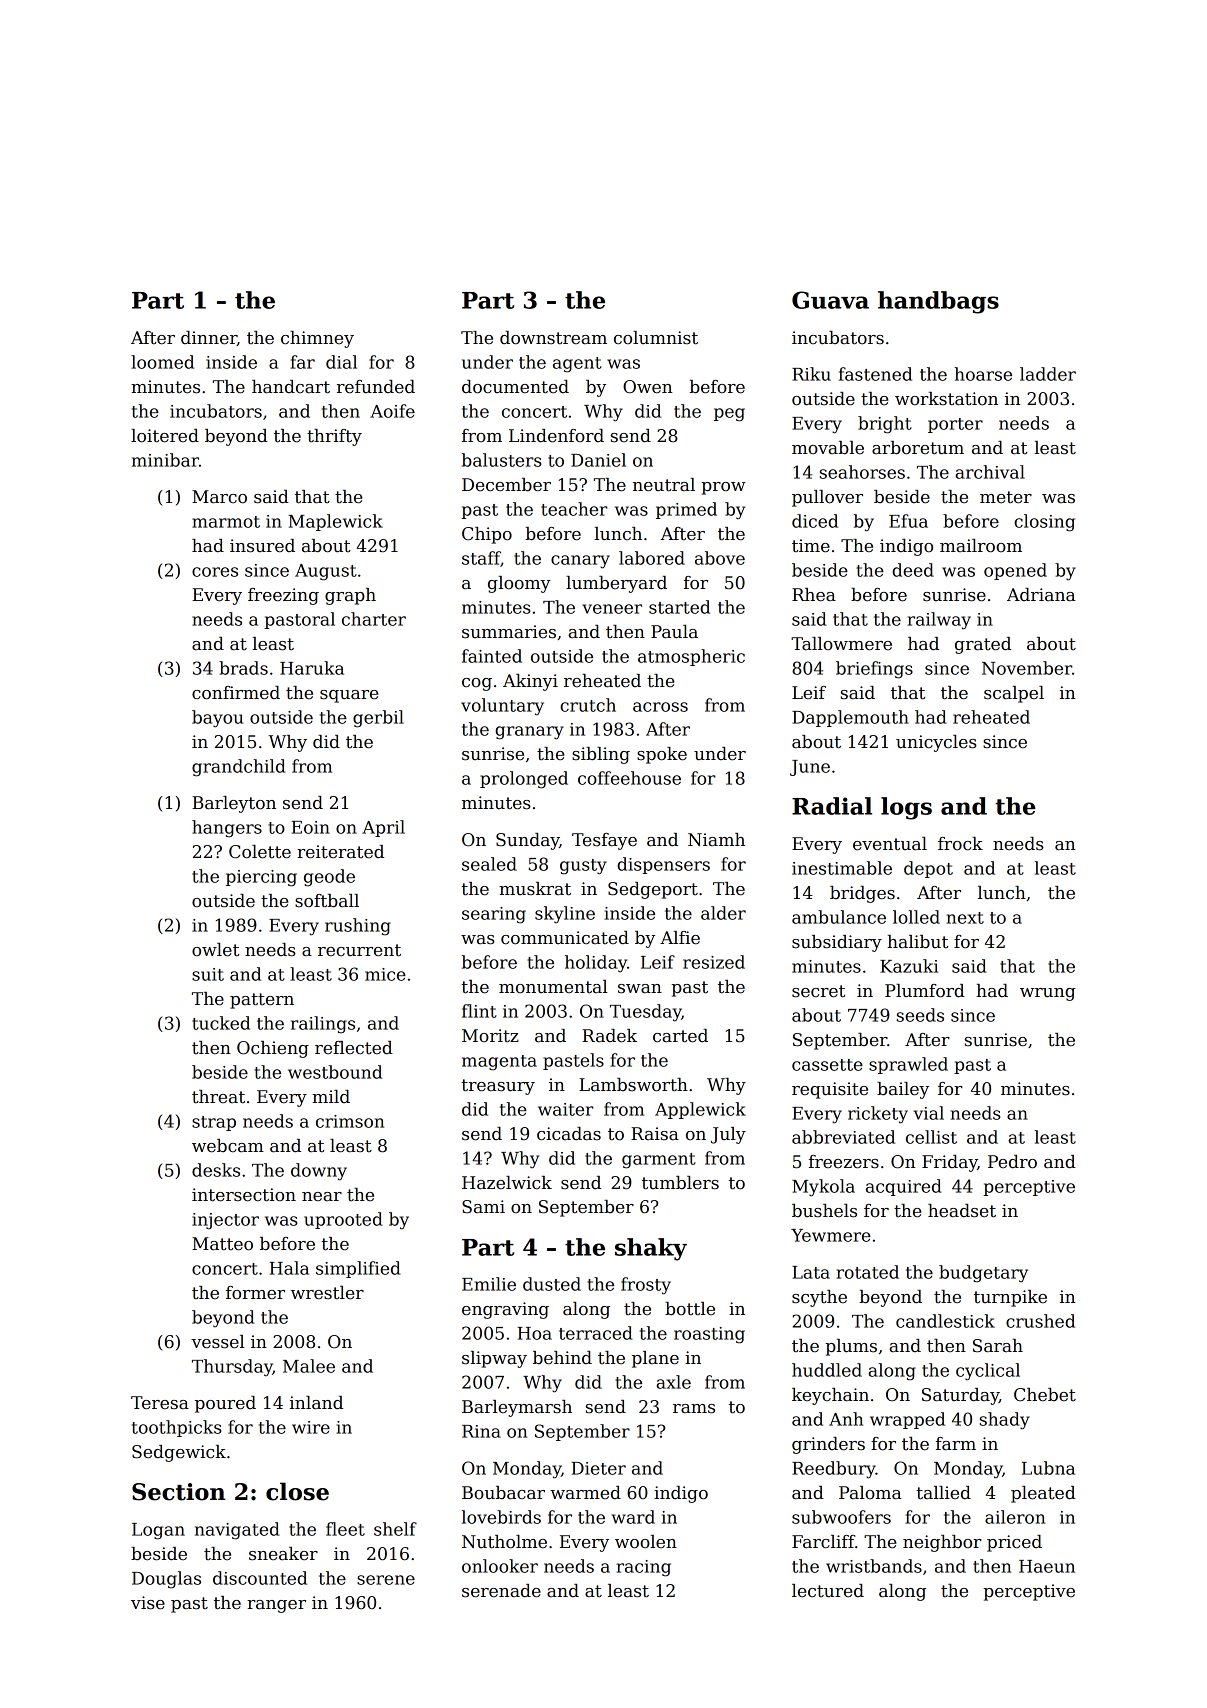 Image resolution: width=1207 pixels, height=1708 pixels. What do you see at coordinates (651, 1249) in the image?
I see `shaky` at bounding box center [651, 1249].
